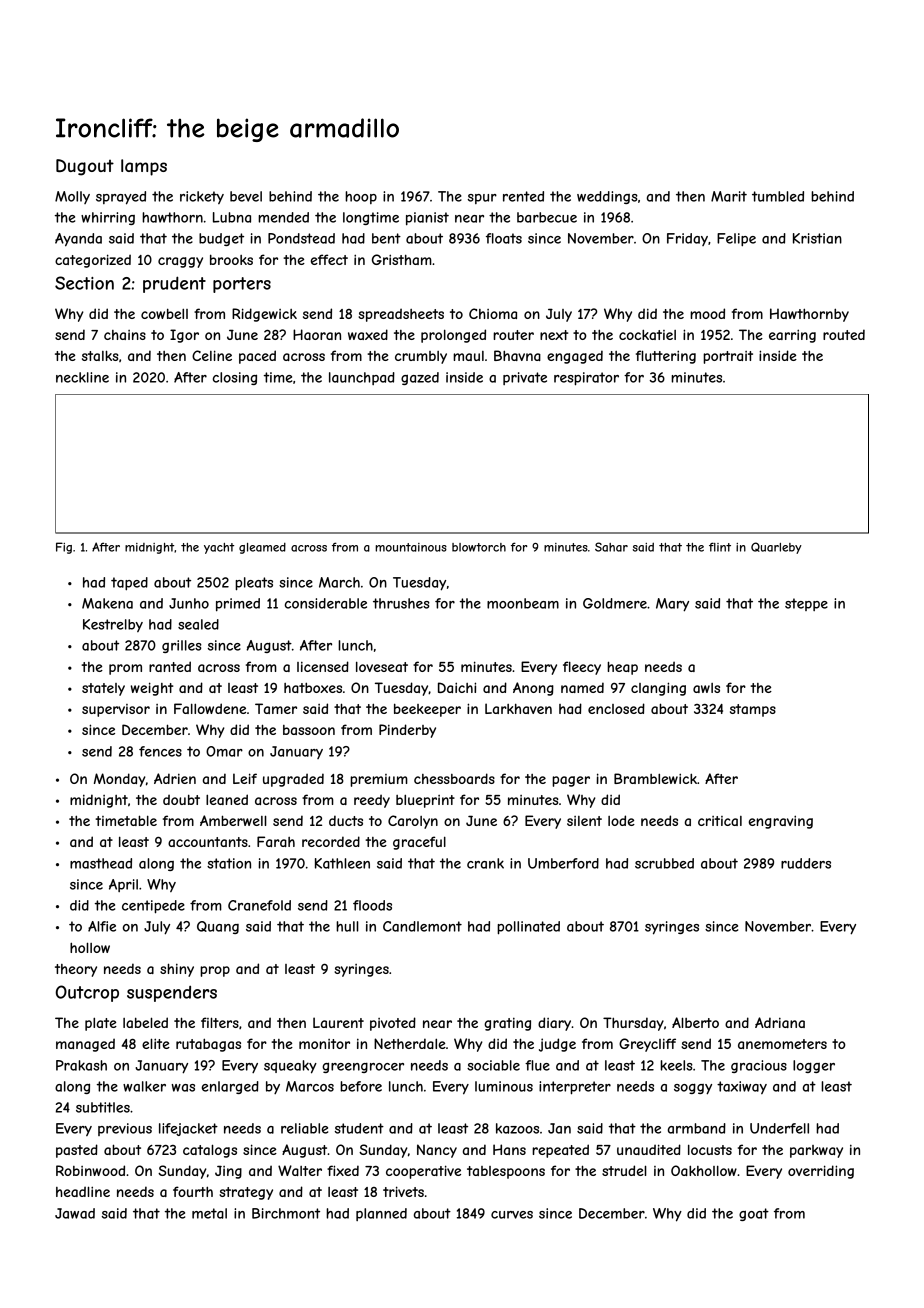 This document has width=924, height=1308. What do you see at coordinates (381, 1214) in the document?
I see `planned` at bounding box center [381, 1214].
